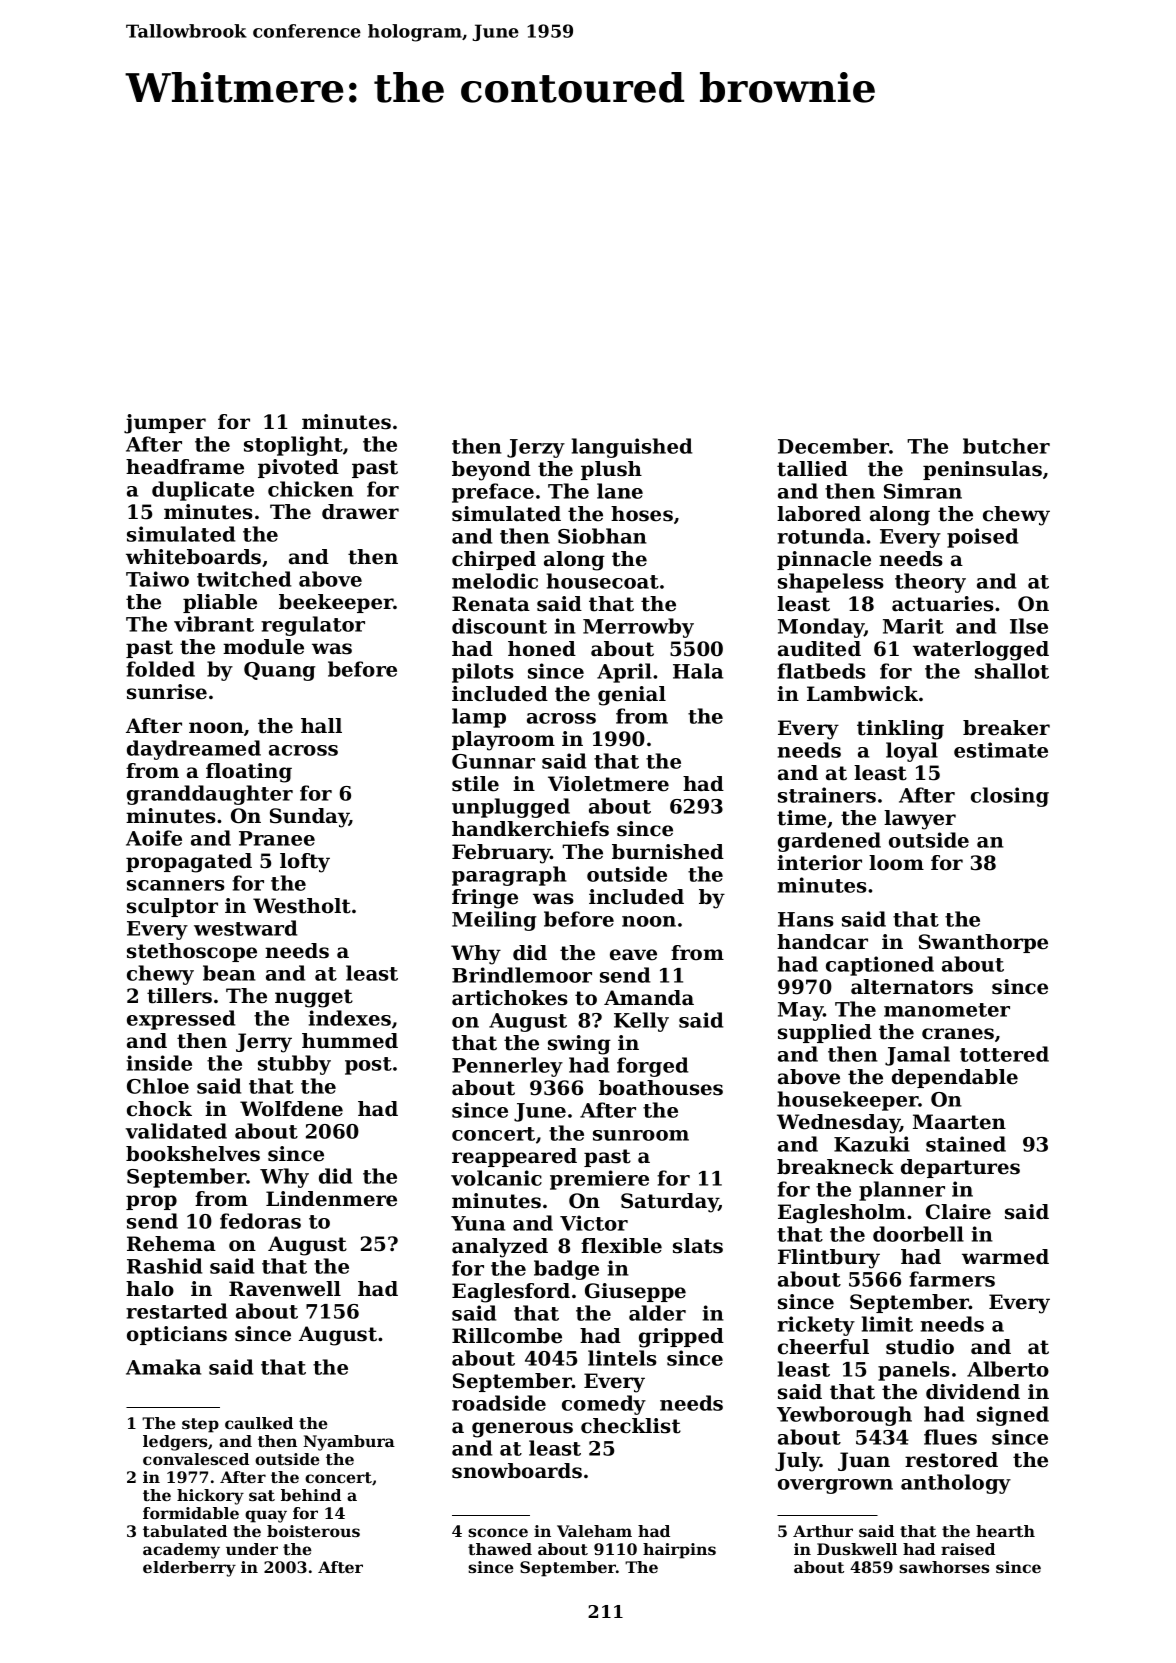 The height and width of the document is (1663, 1176). I want to click on flues, so click(950, 1437).
